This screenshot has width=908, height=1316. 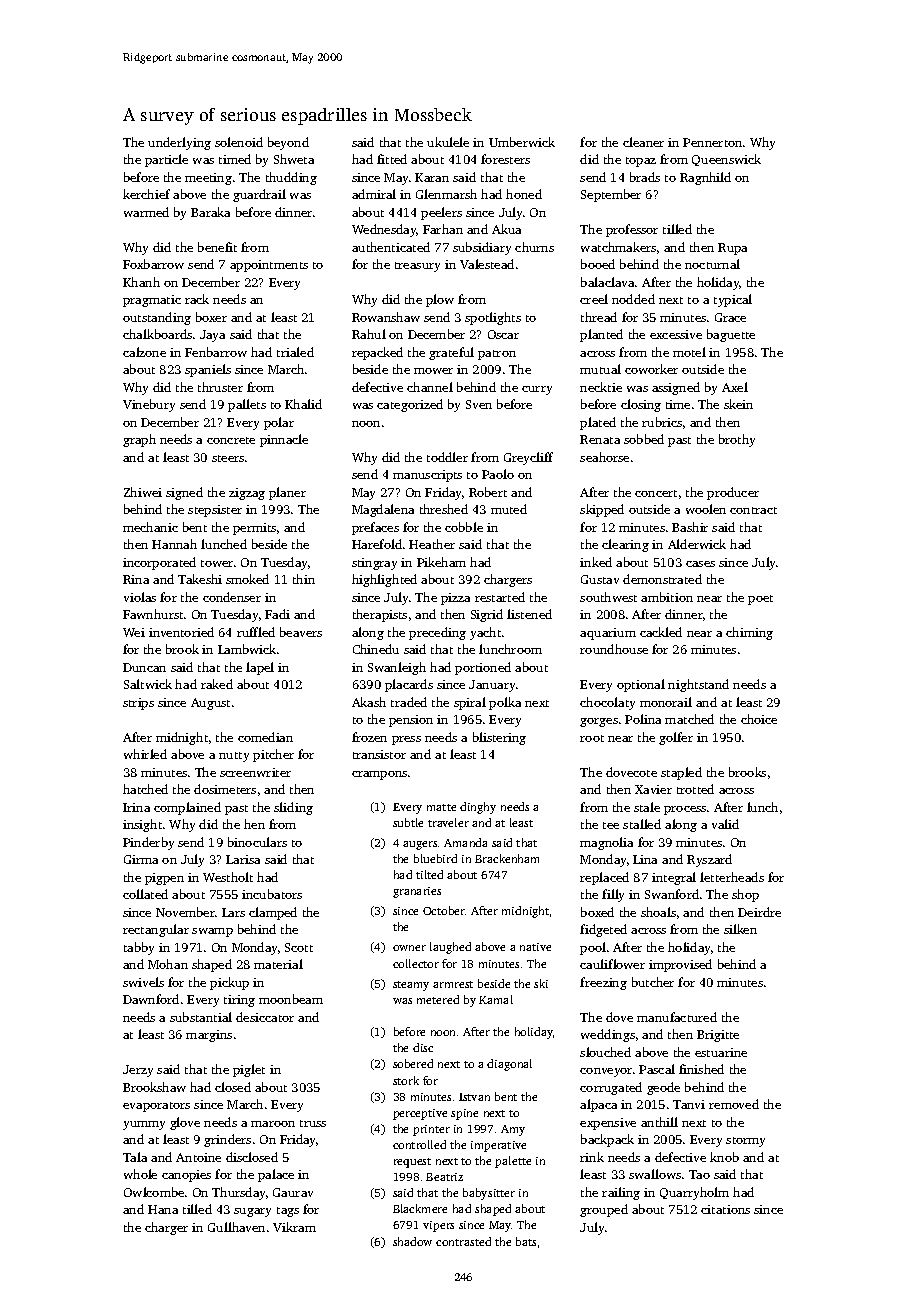 I want to click on brothy, so click(x=737, y=440).
